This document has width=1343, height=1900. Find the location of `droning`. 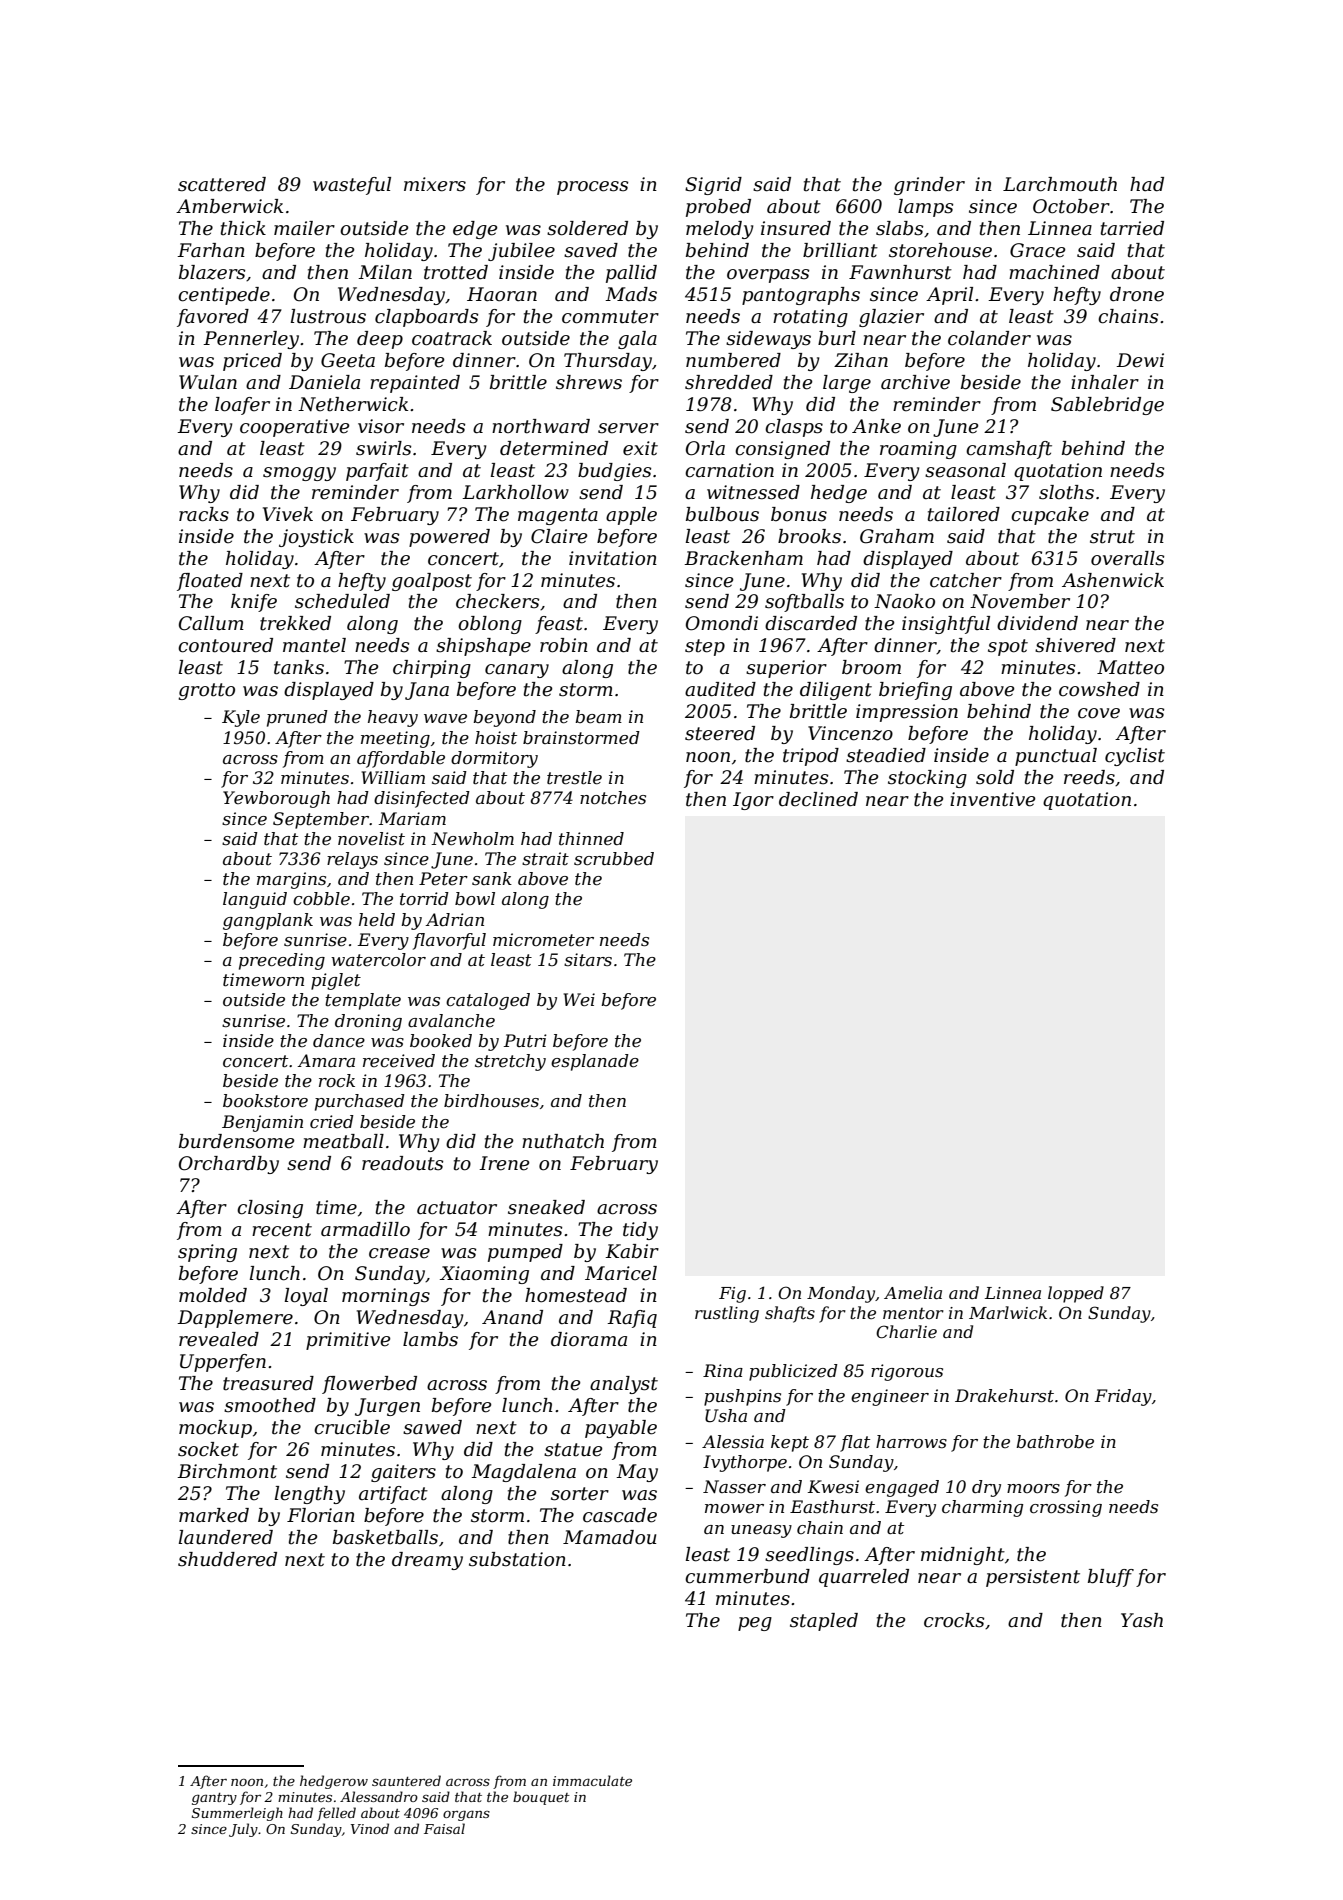

droning is located at coordinates (368, 1022).
